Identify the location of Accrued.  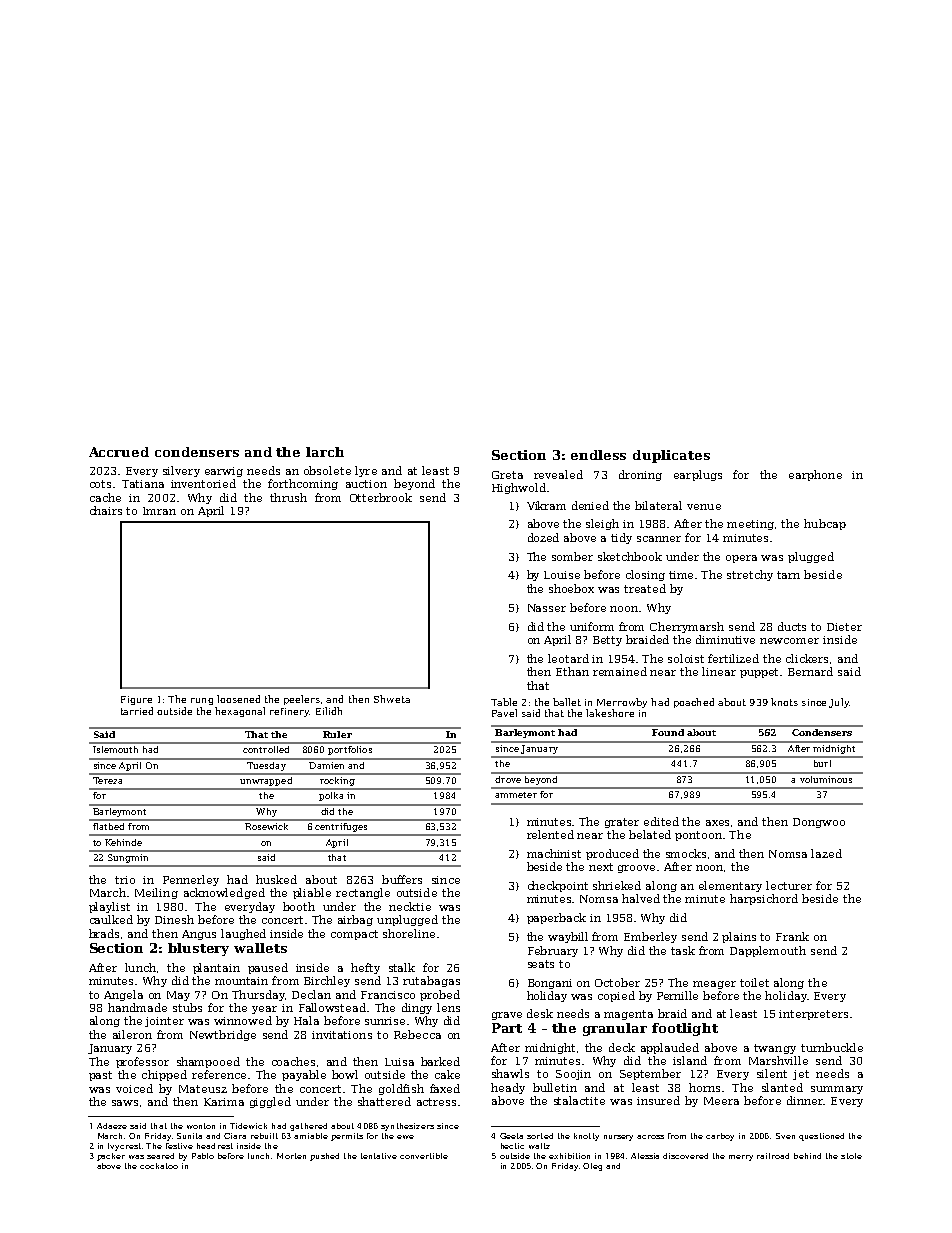
(119, 452).
